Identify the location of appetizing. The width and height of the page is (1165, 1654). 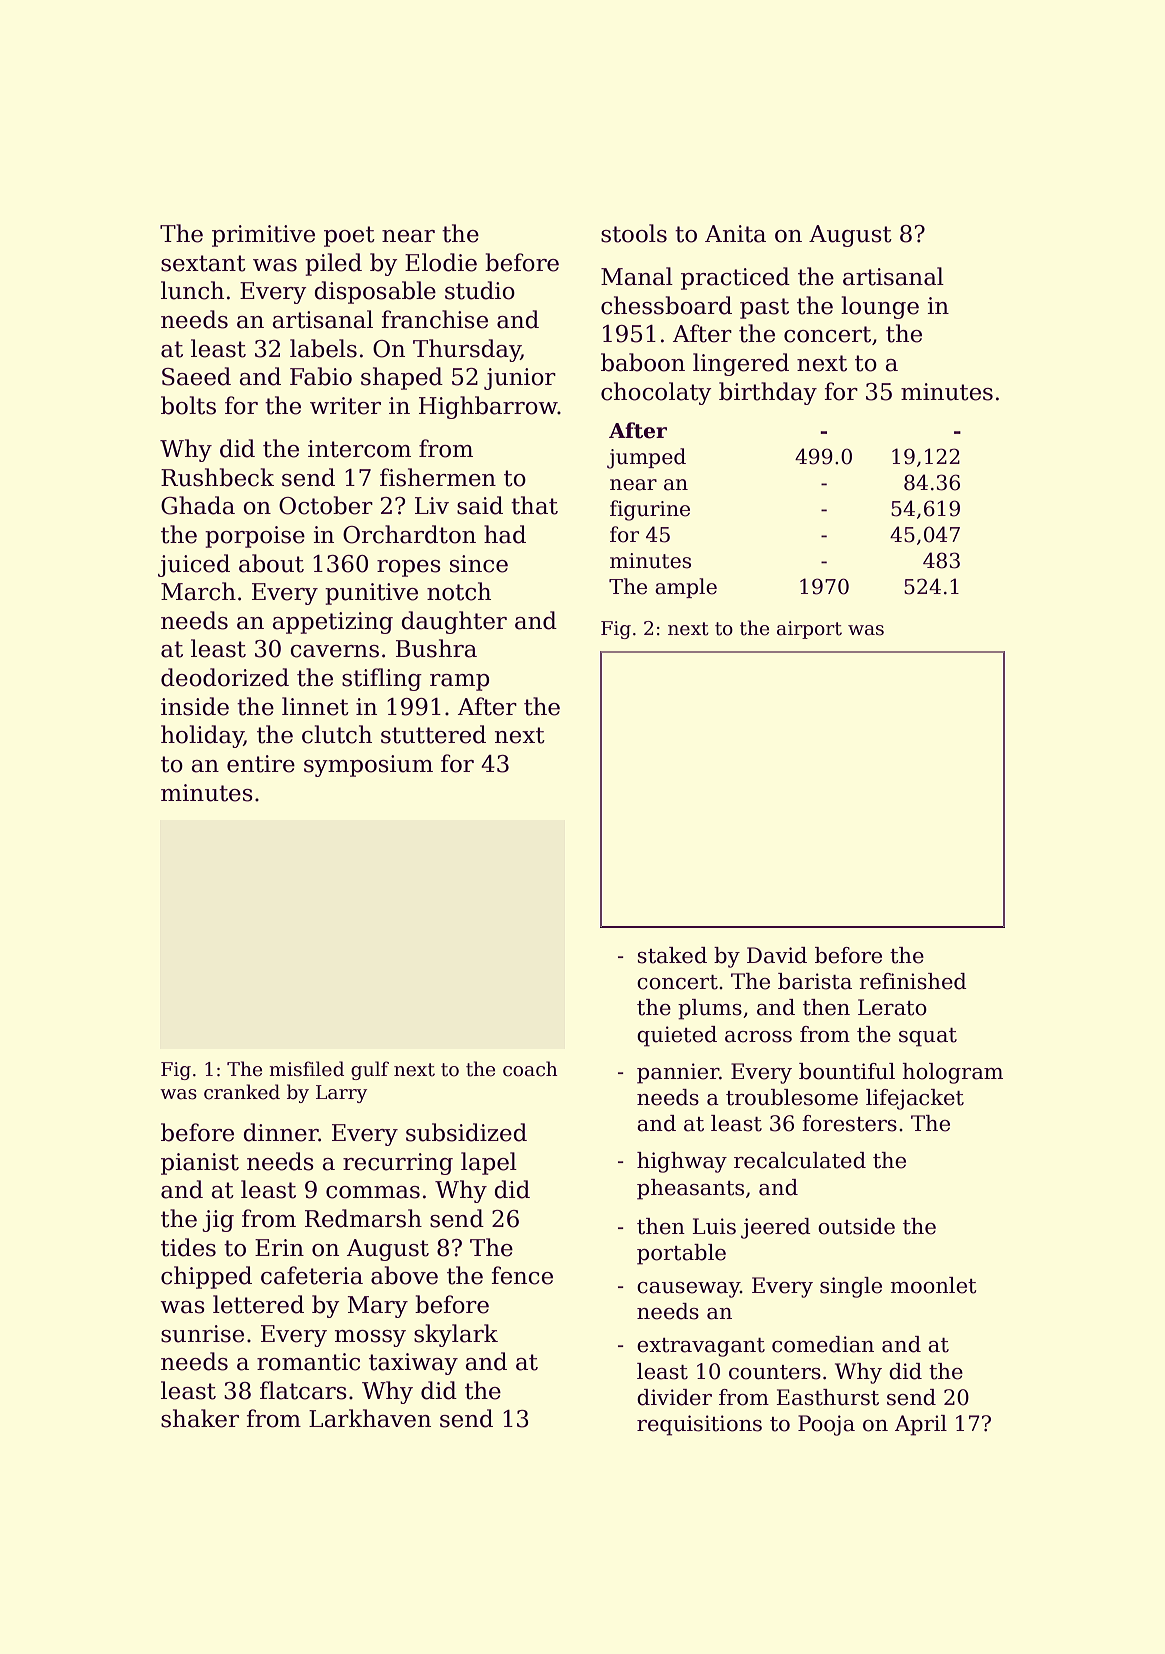
(332, 623).
